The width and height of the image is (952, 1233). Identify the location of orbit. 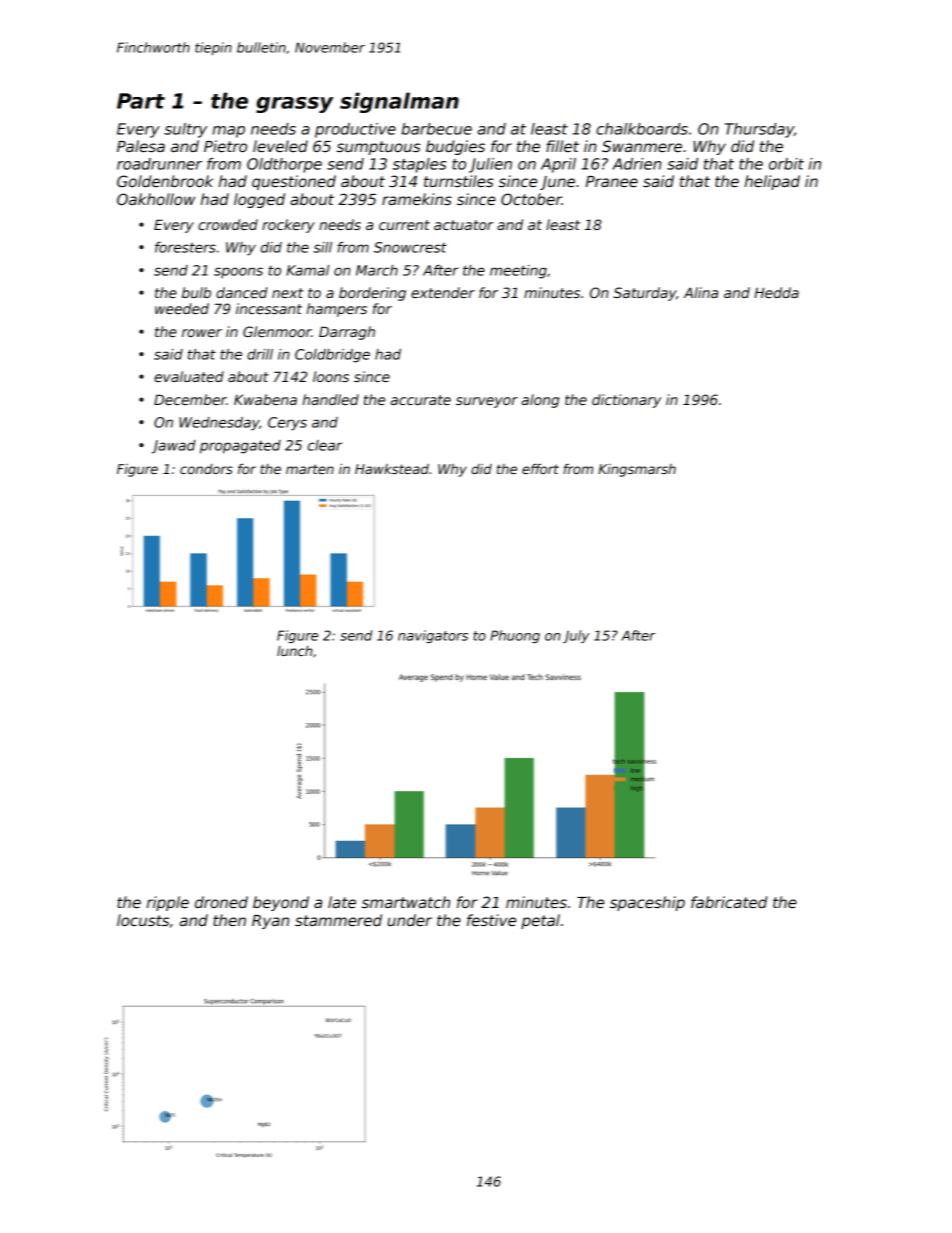
(786, 164).
